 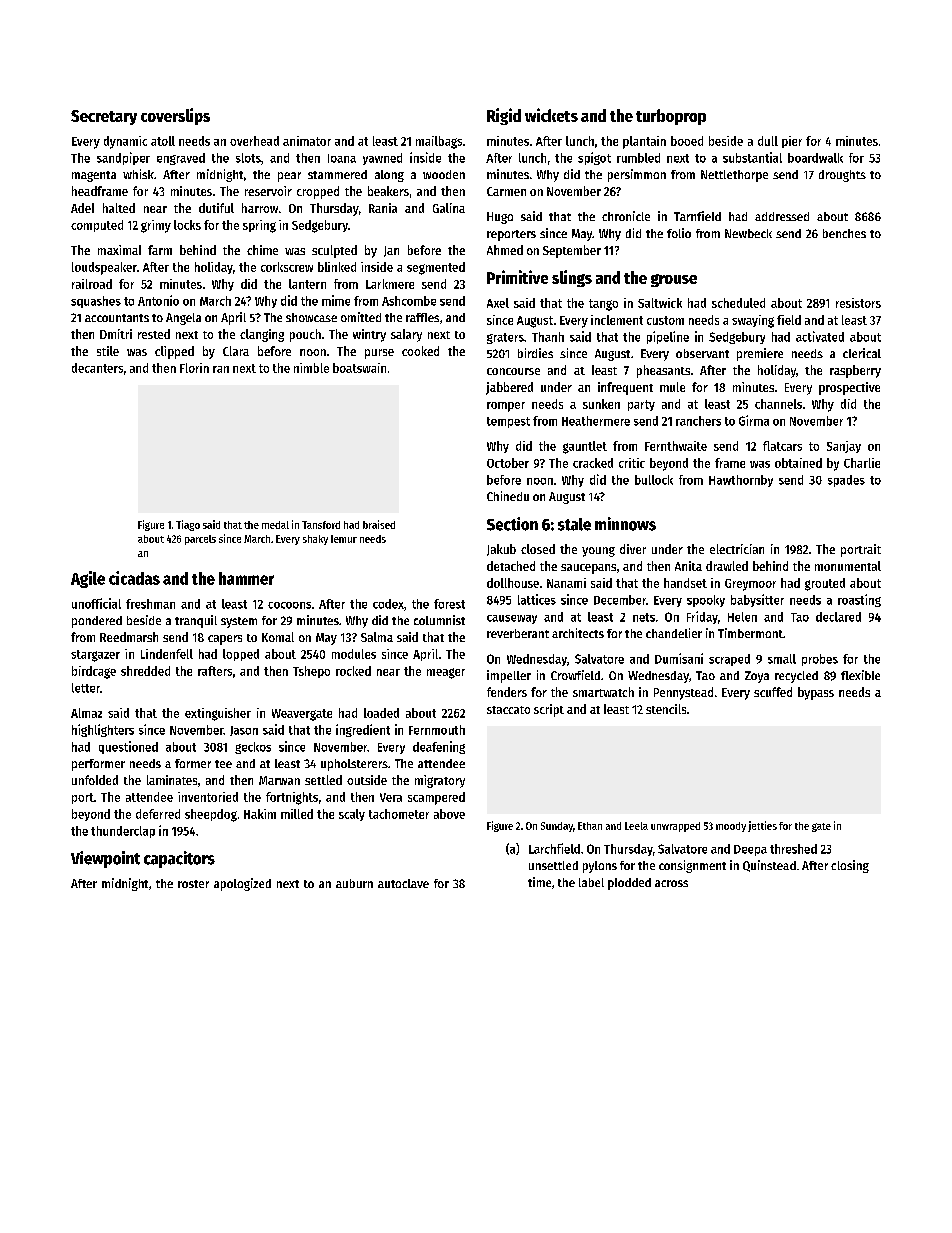 What do you see at coordinates (596, 421) in the screenshot?
I see `Heathermere` at bounding box center [596, 421].
